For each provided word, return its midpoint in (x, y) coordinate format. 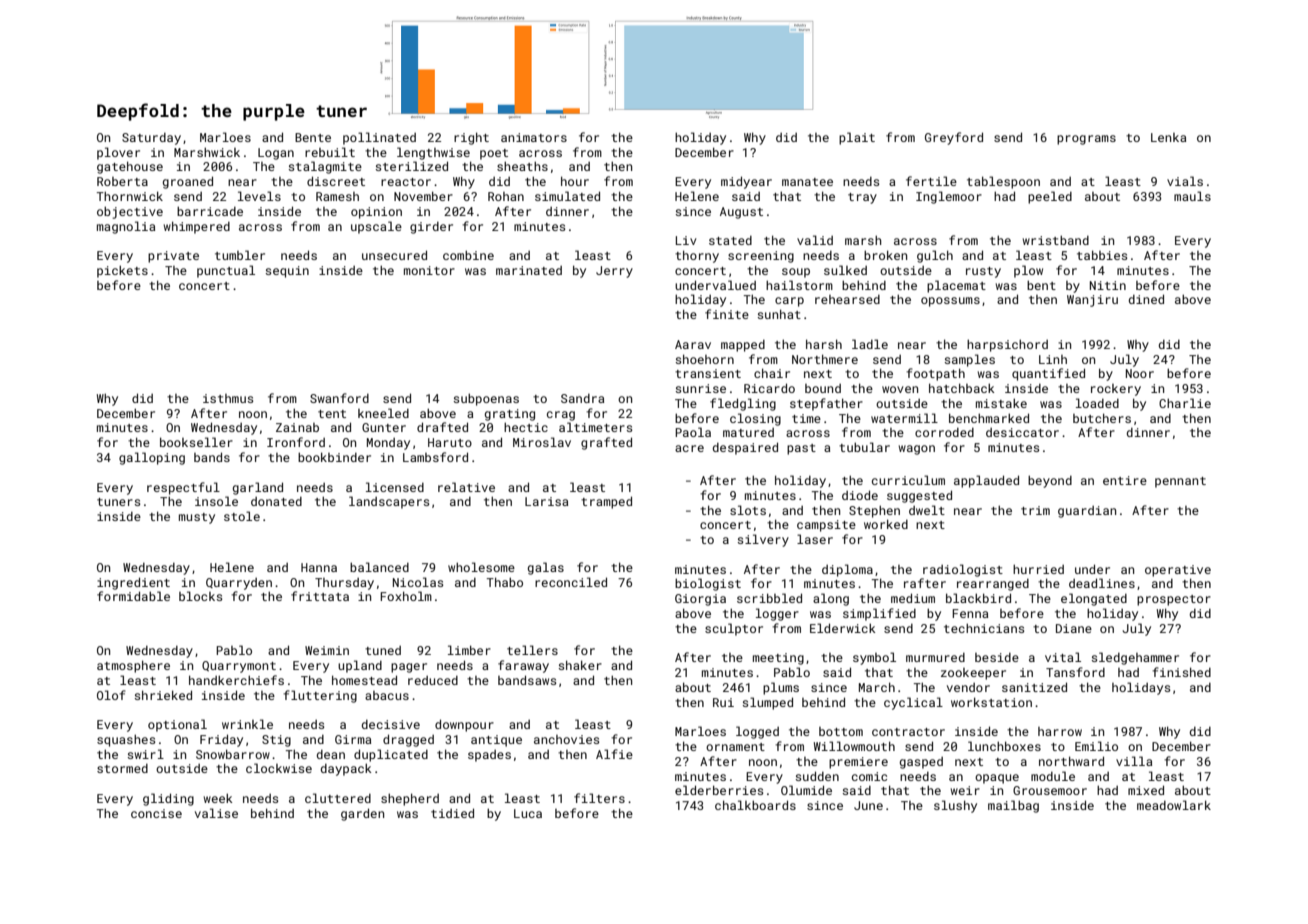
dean (331, 754)
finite (727, 314)
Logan (276, 154)
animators (534, 137)
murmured (935, 657)
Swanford (339, 398)
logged (757, 732)
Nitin (1108, 285)
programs (1086, 140)
